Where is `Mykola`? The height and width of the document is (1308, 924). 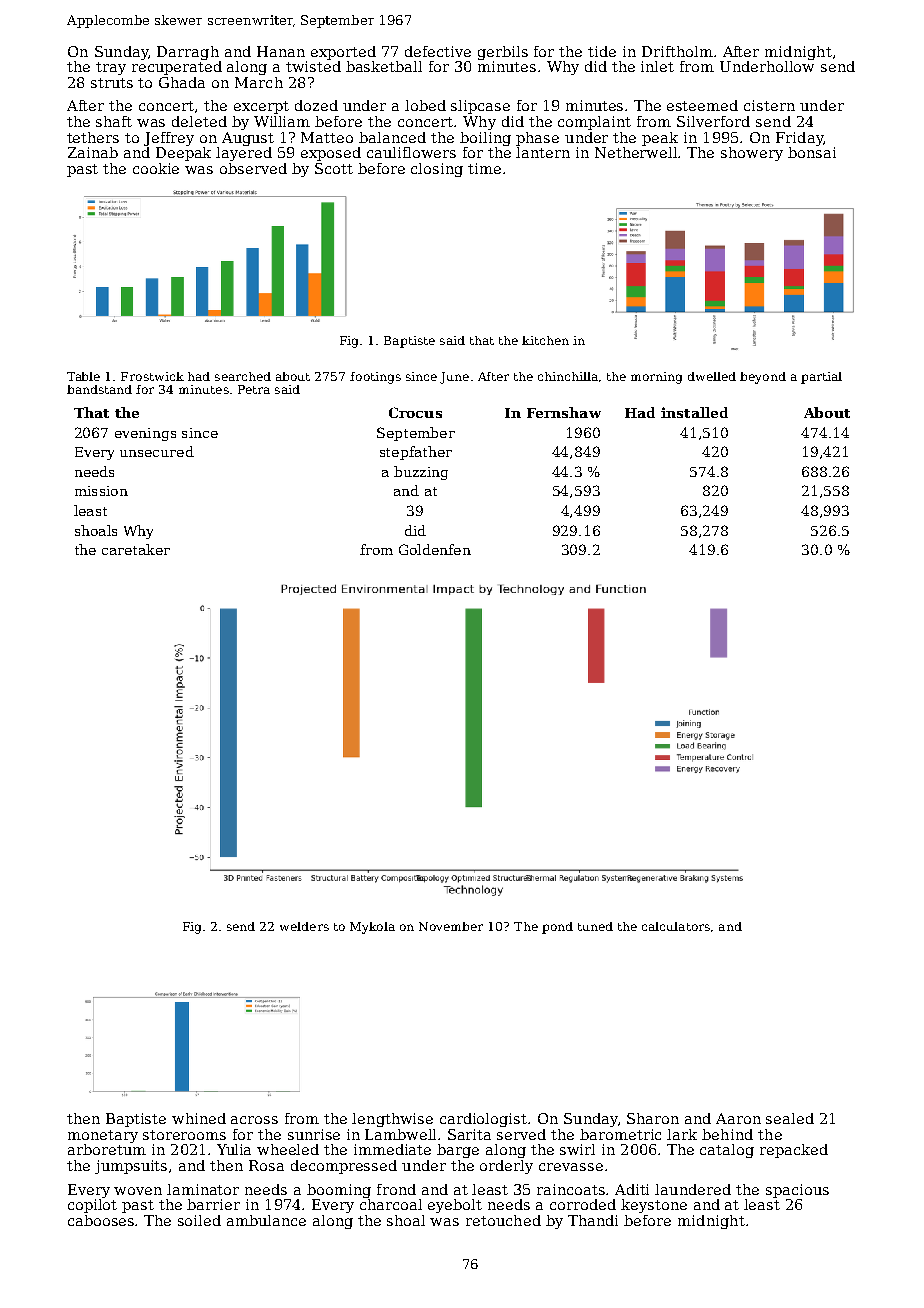
Mykola is located at coordinates (372, 928).
